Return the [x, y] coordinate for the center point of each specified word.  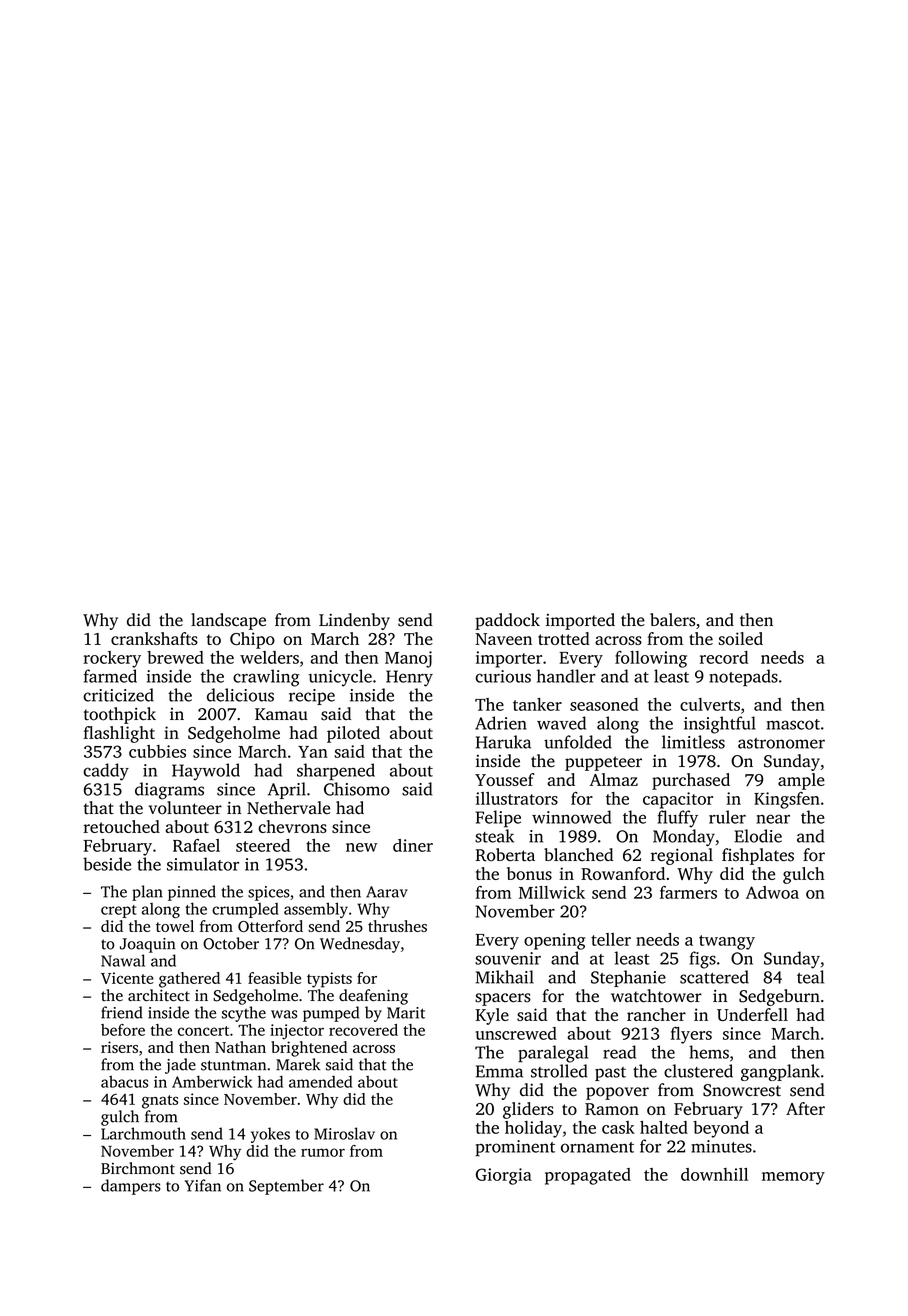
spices [269, 893]
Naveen [503, 639]
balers [672, 620]
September [286, 1187]
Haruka [503, 742]
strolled [559, 1071]
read [619, 1052]
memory [793, 1178]
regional [682, 856]
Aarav [387, 892]
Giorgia [504, 1176]
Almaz [614, 779]
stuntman [233, 1065]
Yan [313, 752]
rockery [112, 659]
